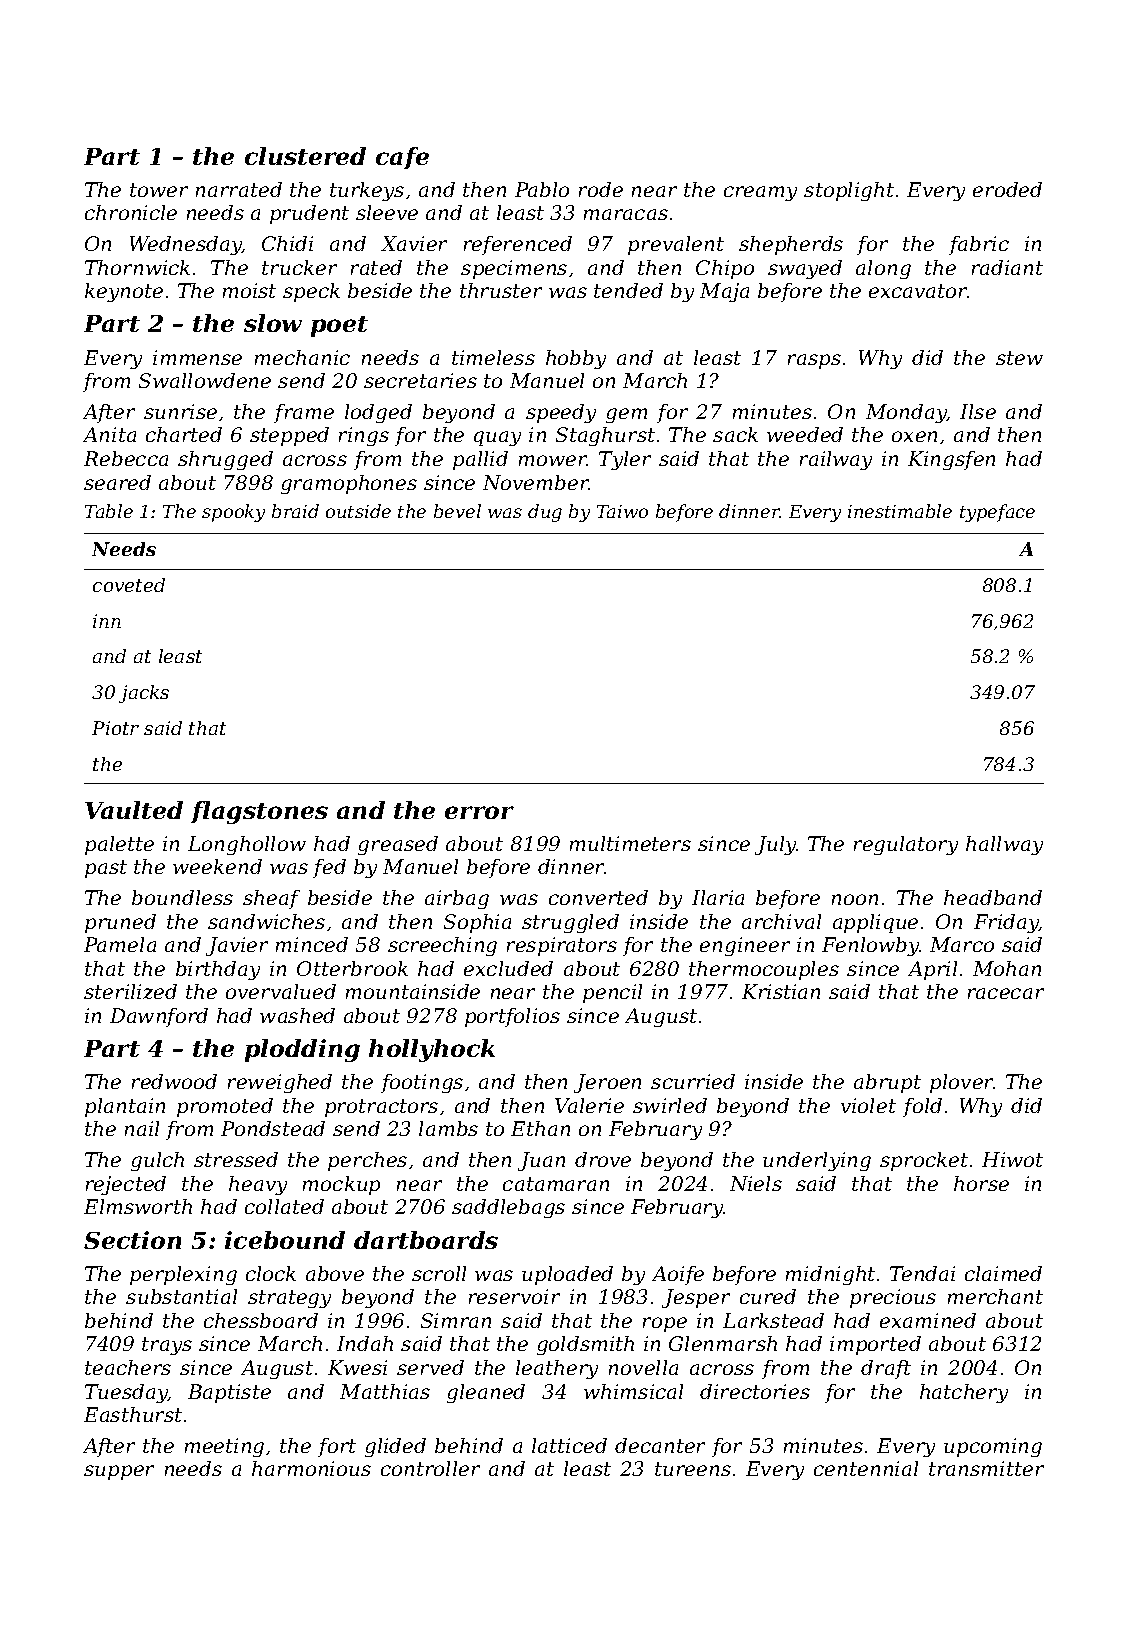 This screenshot has width=1128, height=1633. I want to click on flagstones, so click(259, 812).
